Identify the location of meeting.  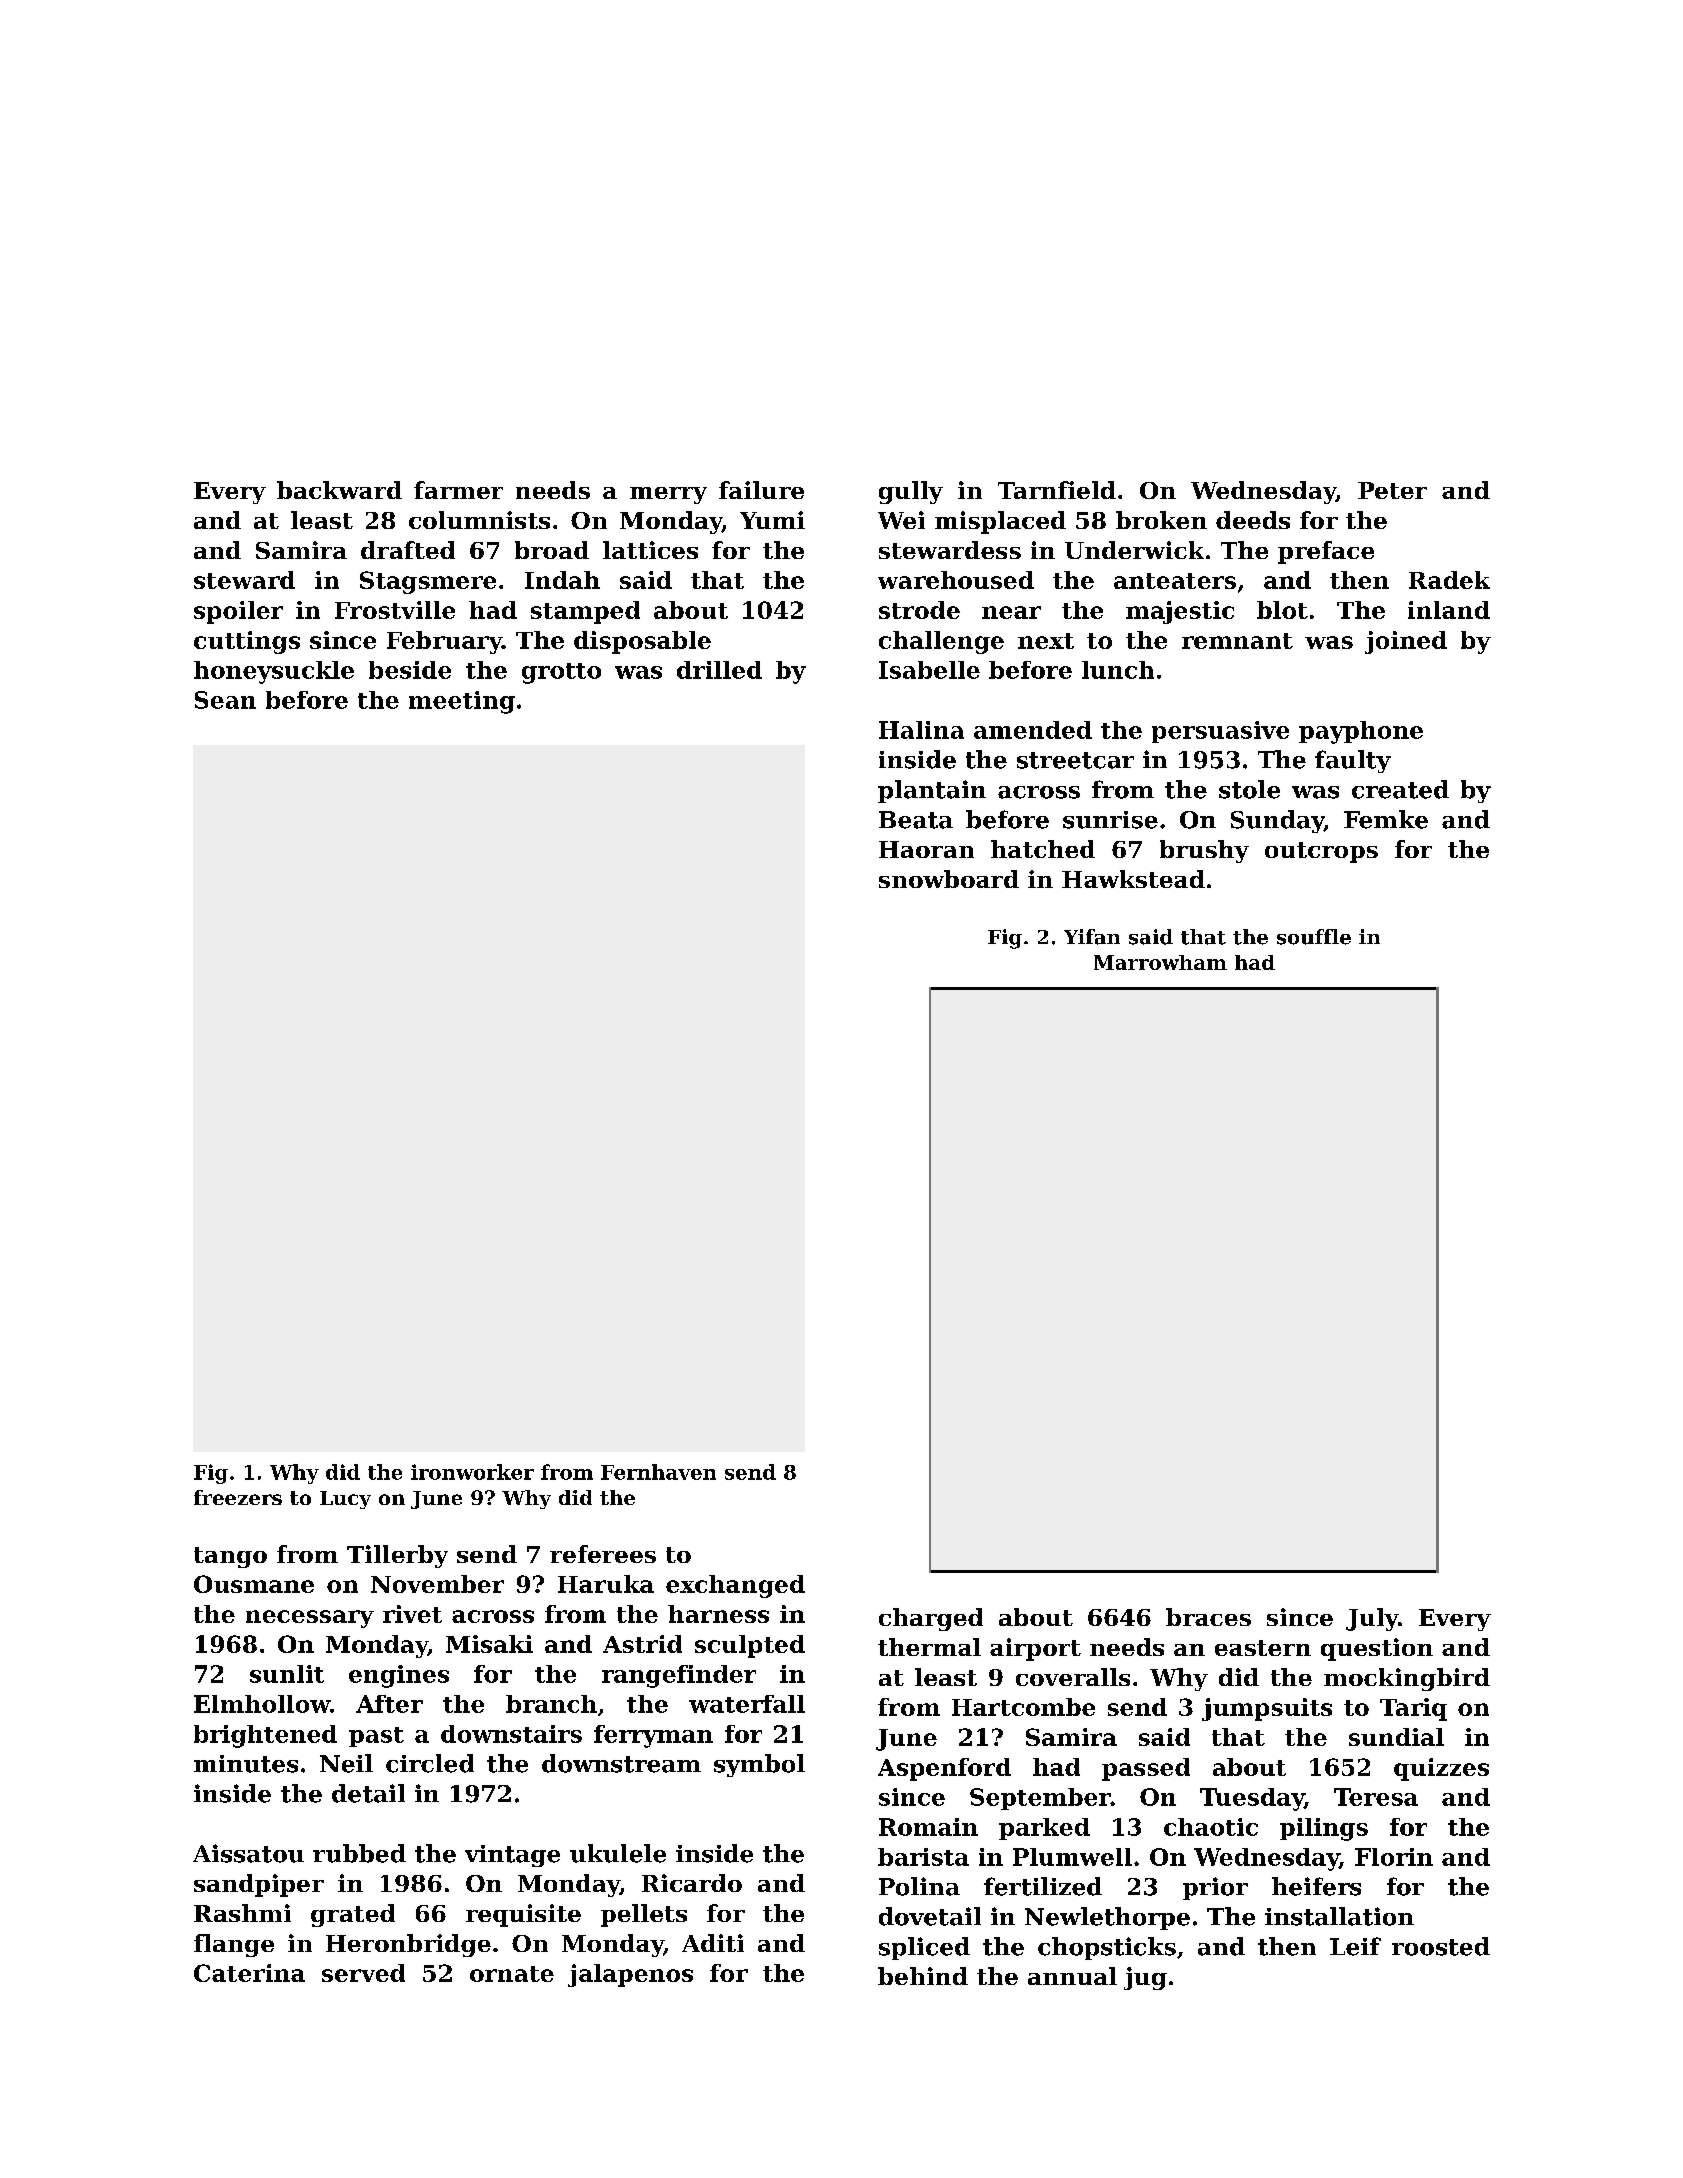
(462, 702).
